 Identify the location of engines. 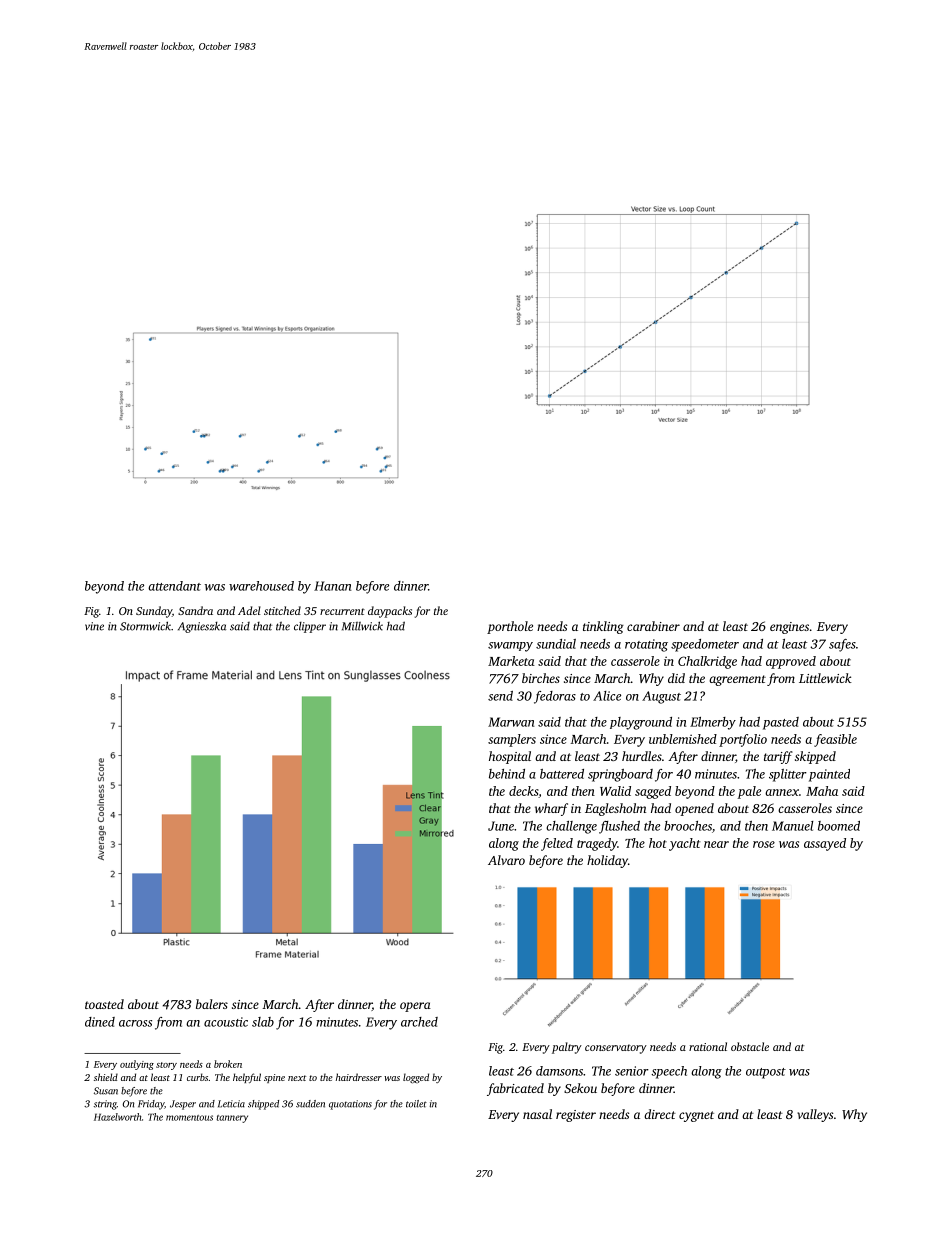
(789, 628).
